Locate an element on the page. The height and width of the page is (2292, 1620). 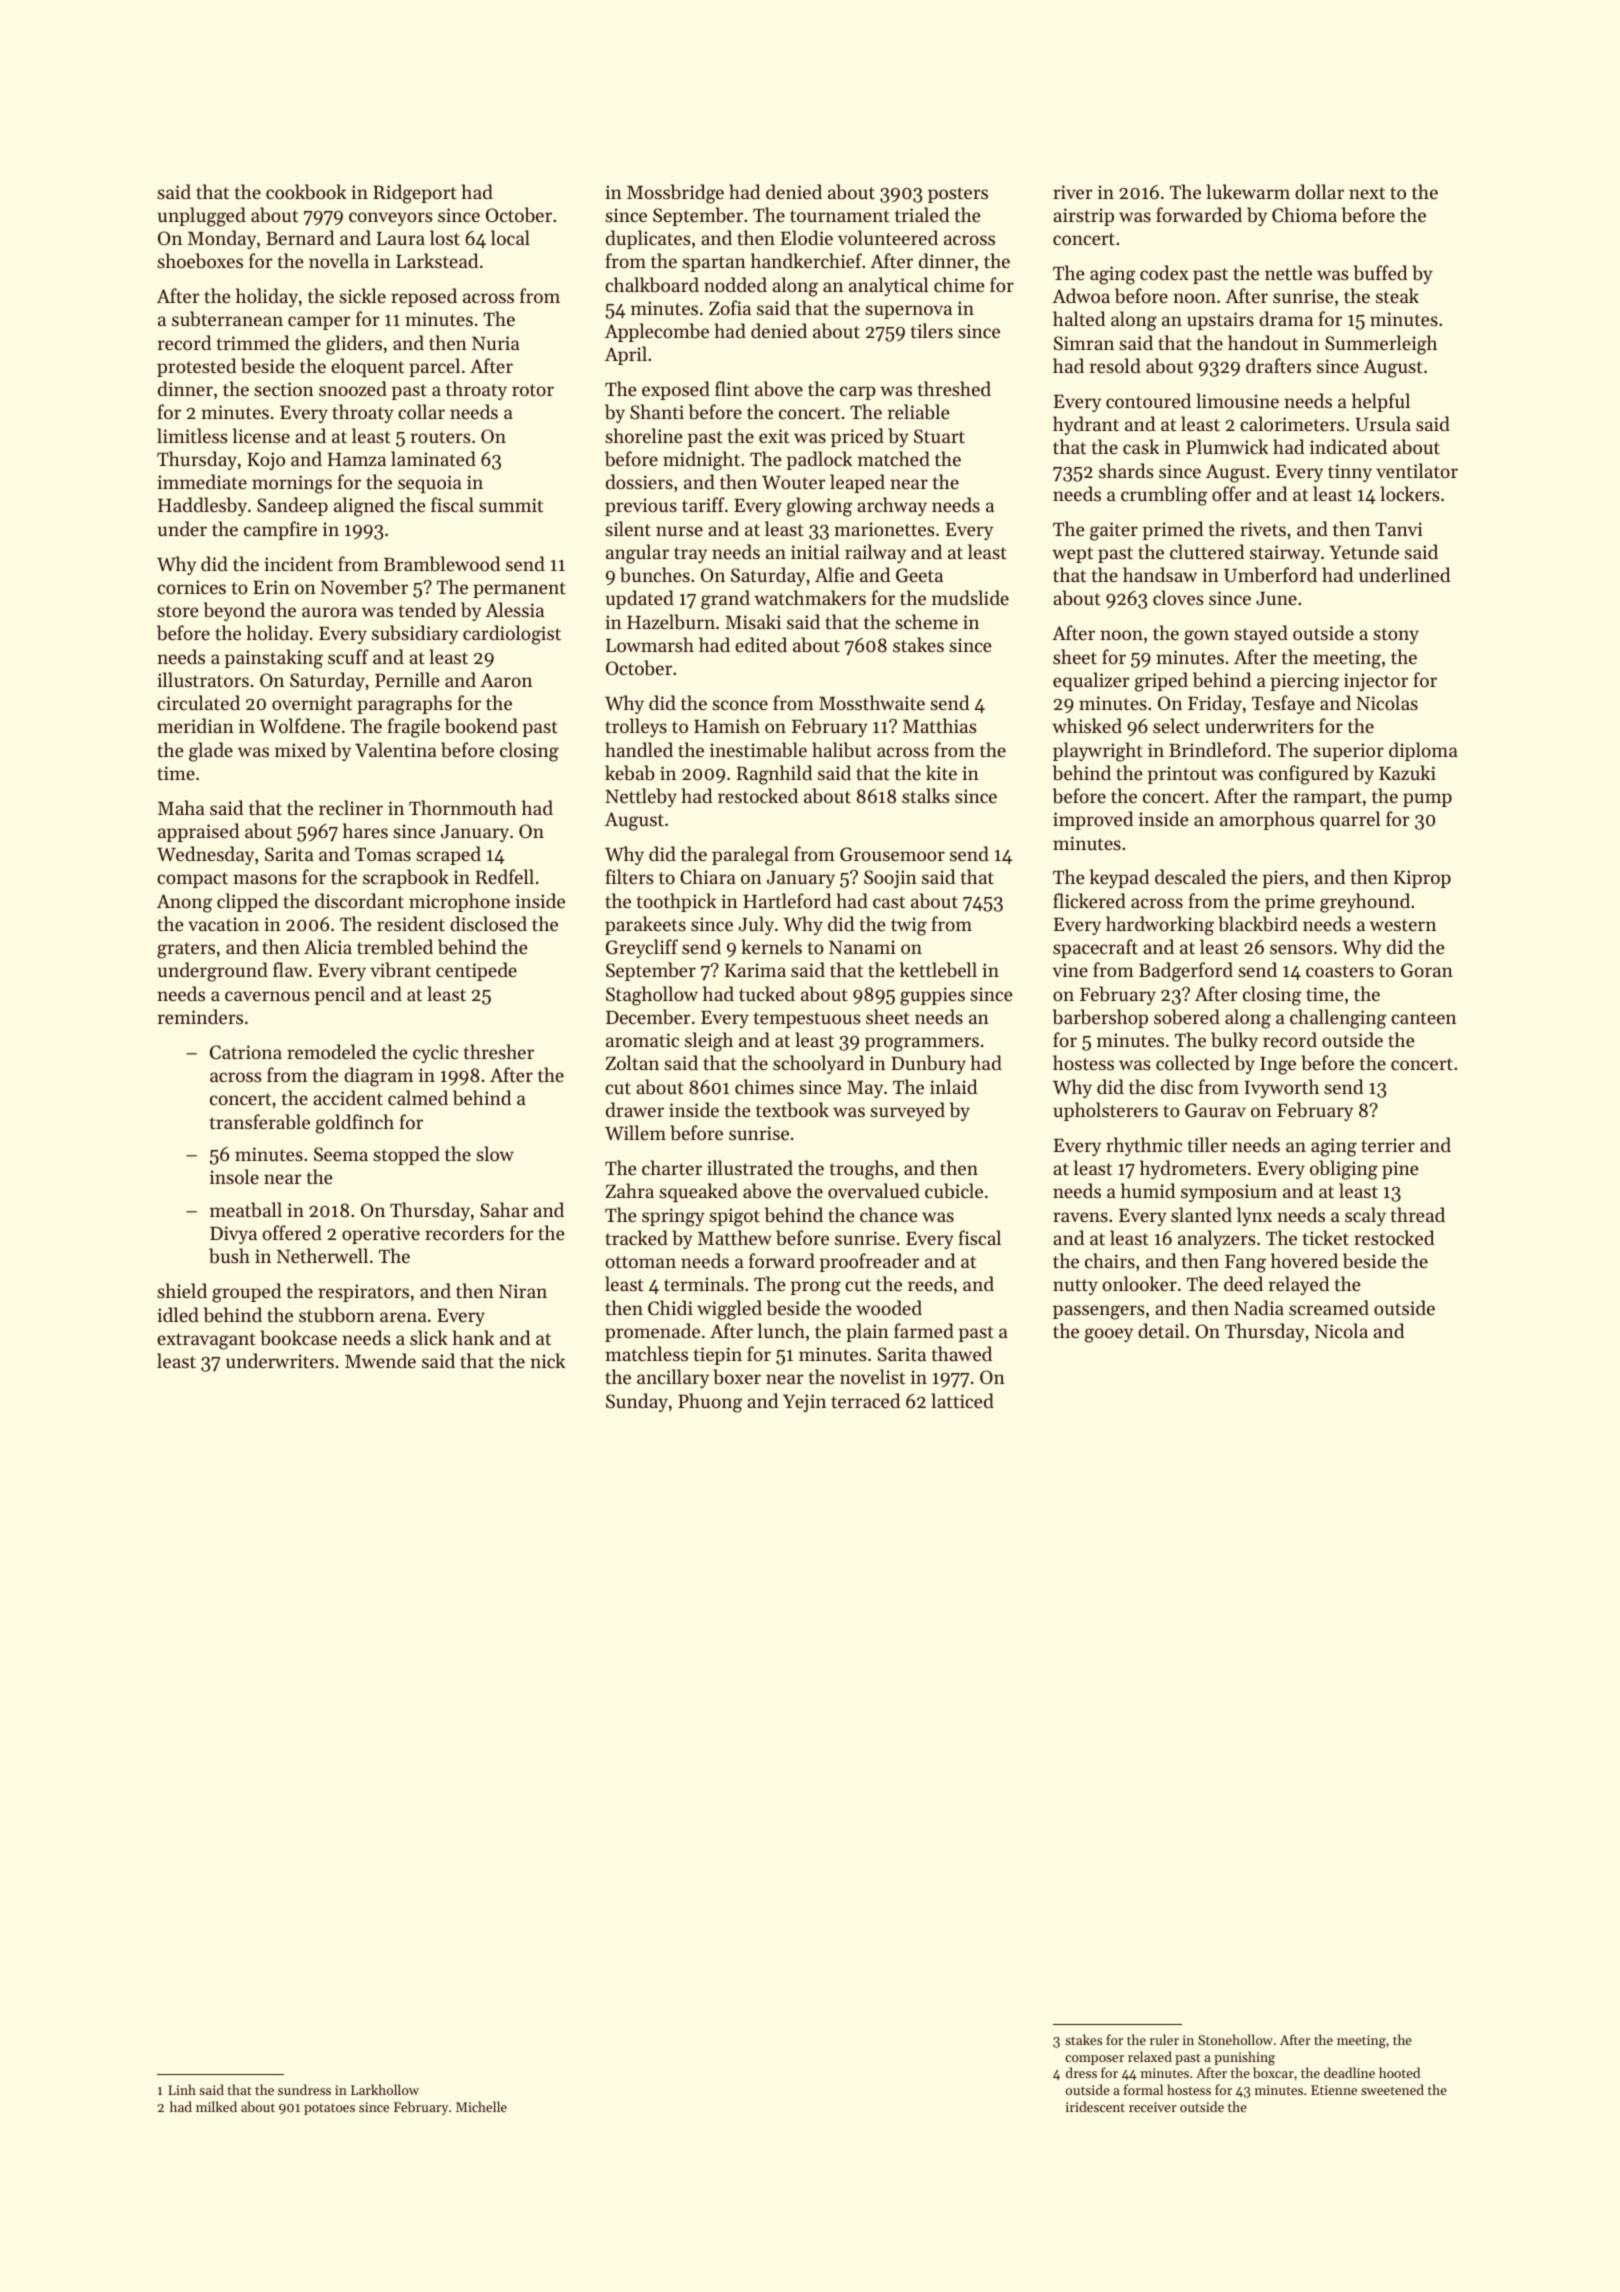
canteen is located at coordinates (1423, 1018).
